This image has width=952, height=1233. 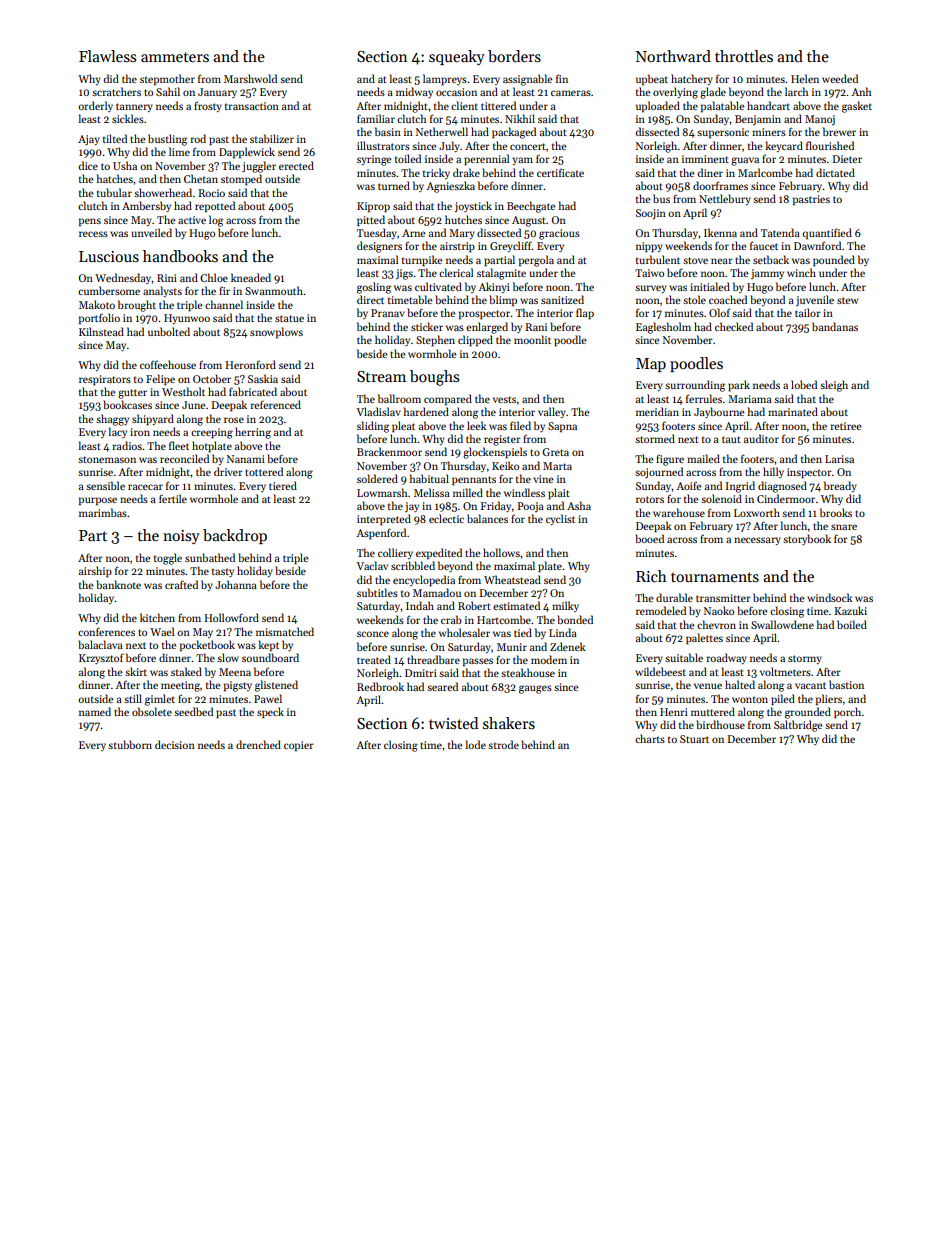 What do you see at coordinates (187, 319) in the image?
I see `Hyunwoo` at bounding box center [187, 319].
